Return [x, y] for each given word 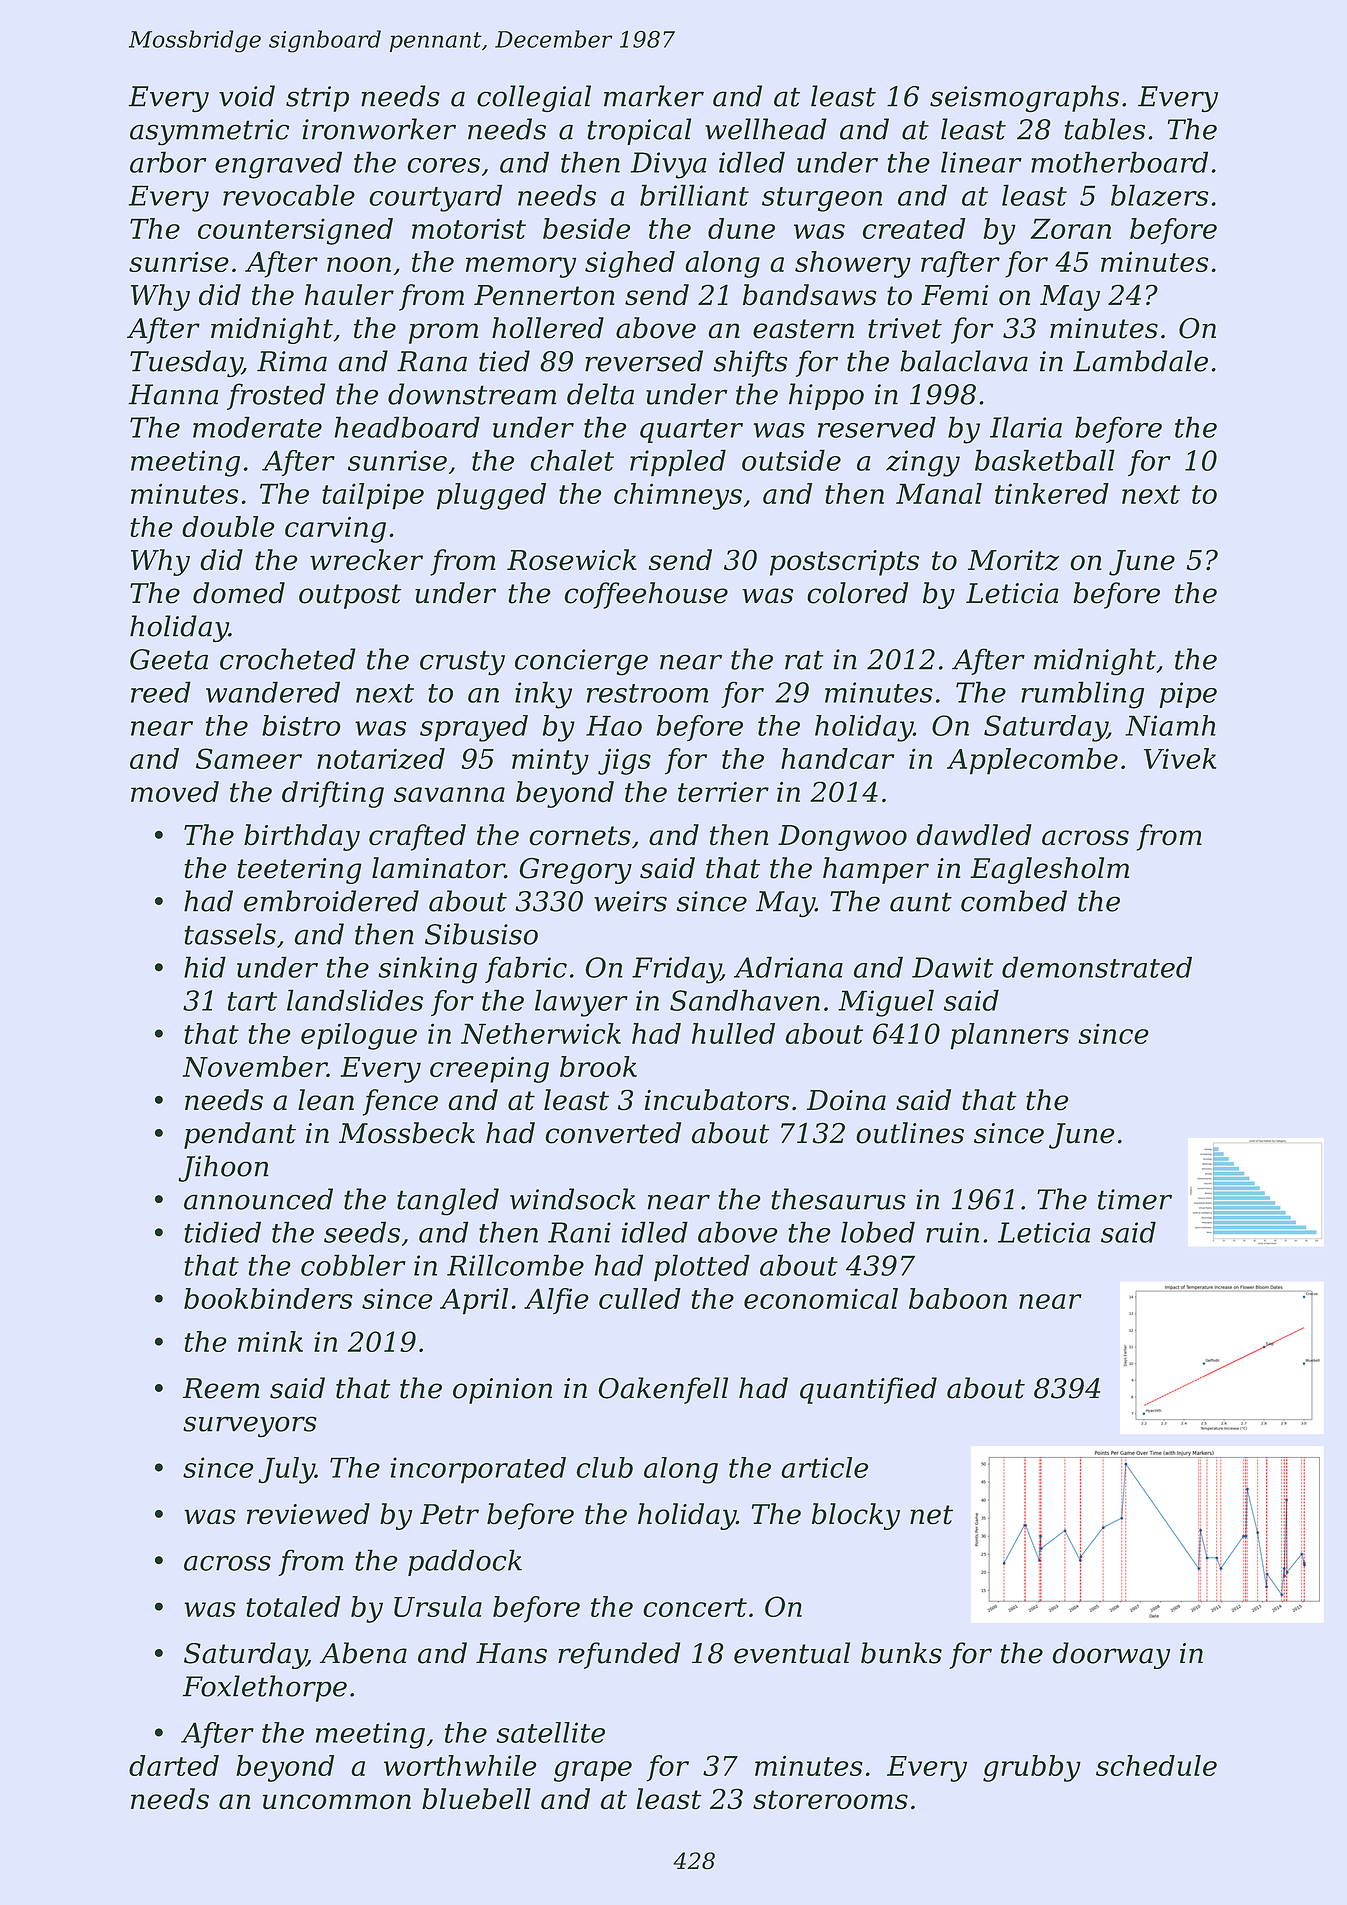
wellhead [766, 129]
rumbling [1082, 695]
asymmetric [209, 132]
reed [161, 692]
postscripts [844, 563]
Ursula [438, 1606]
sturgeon [822, 199]
